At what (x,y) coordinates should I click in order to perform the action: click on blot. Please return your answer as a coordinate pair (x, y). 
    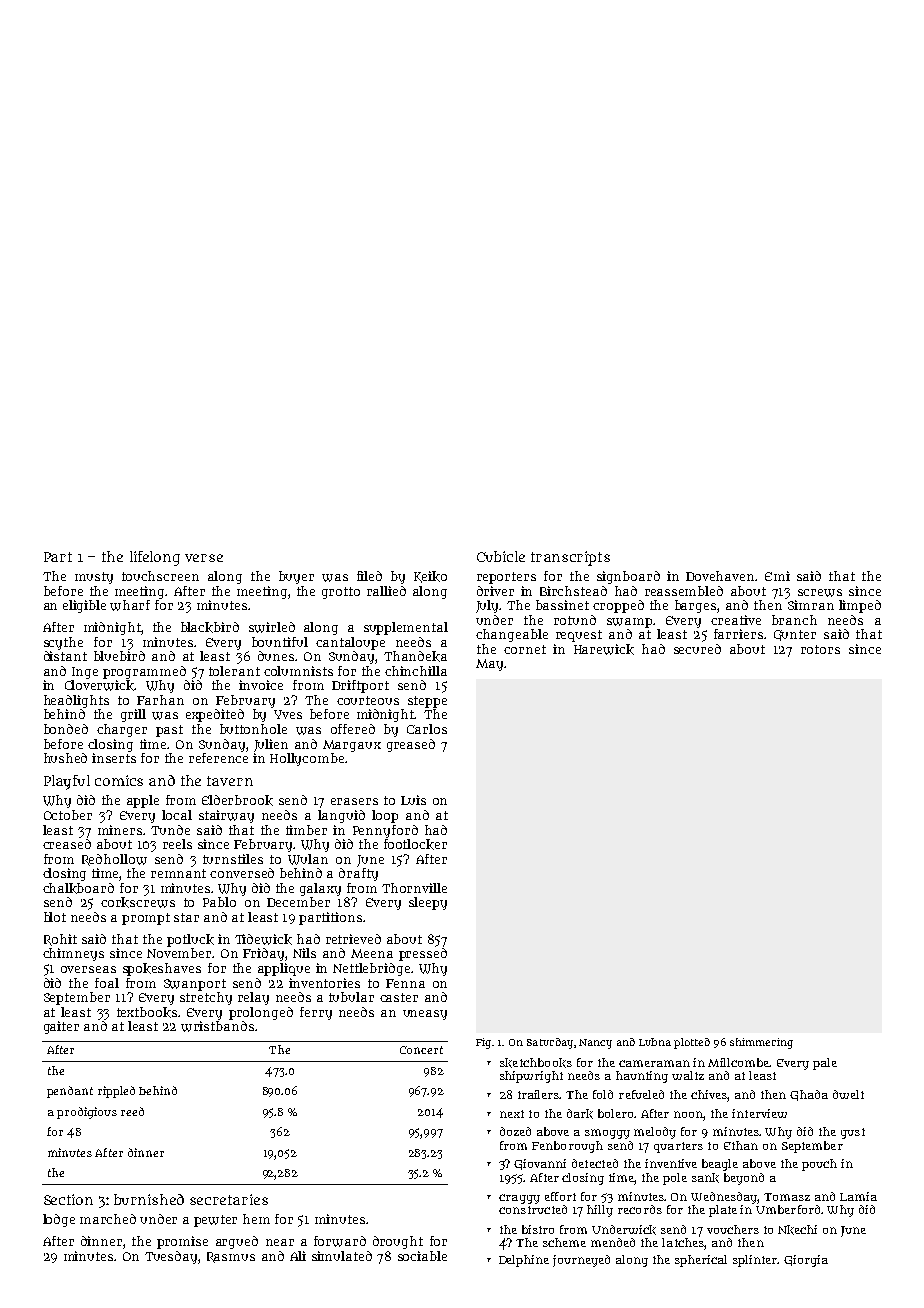
    Looking at the image, I should click on (55, 917).
